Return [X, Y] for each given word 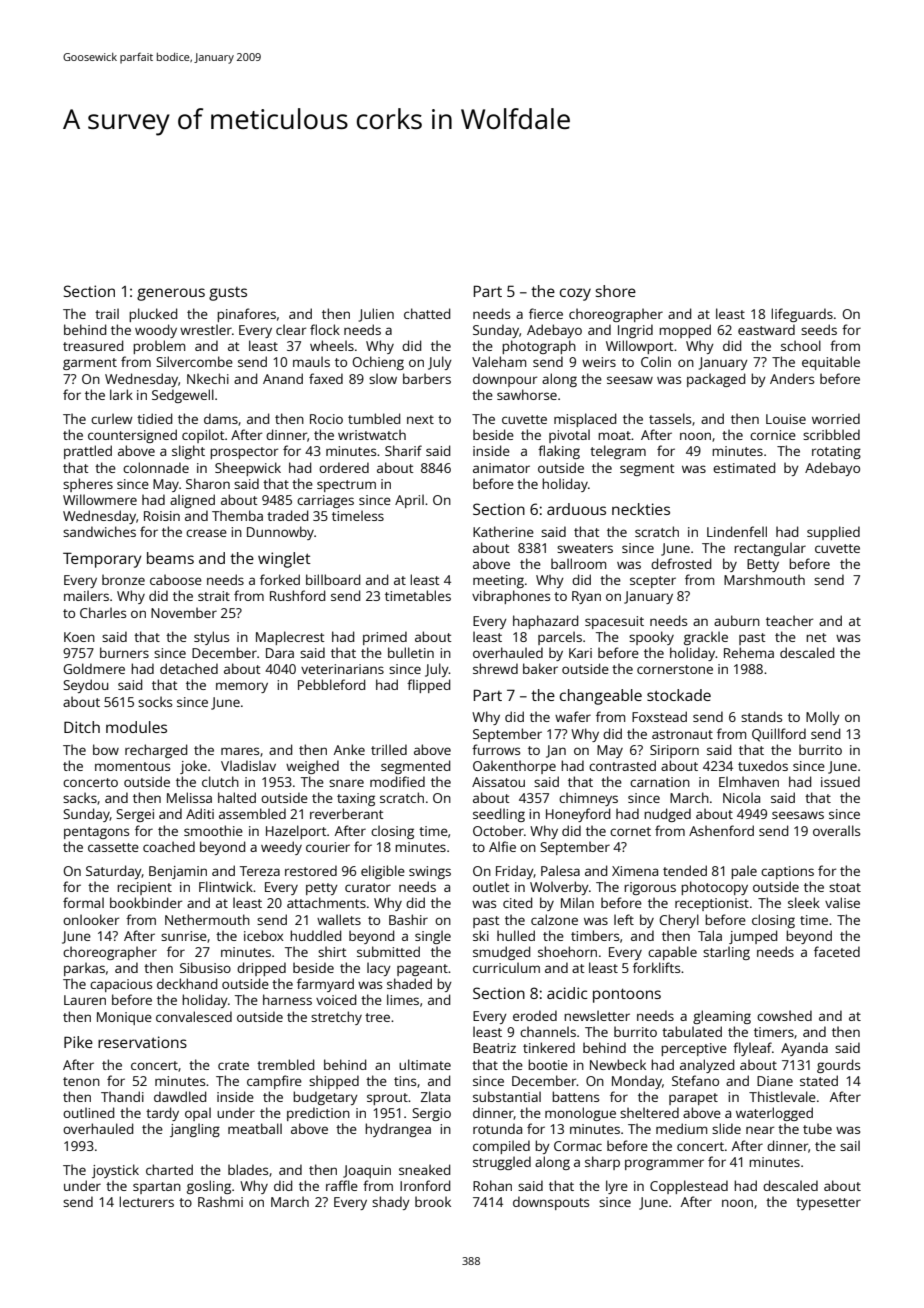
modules [136, 727]
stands [761, 716]
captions [787, 872]
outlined [88, 1112]
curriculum [506, 967]
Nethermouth [207, 919]
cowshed [784, 1015]
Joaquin [367, 1171]
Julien [376, 315]
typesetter [828, 1204]
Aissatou [498, 782]
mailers [86, 595]
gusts [228, 294]
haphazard [545, 622]
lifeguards [802, 315]
